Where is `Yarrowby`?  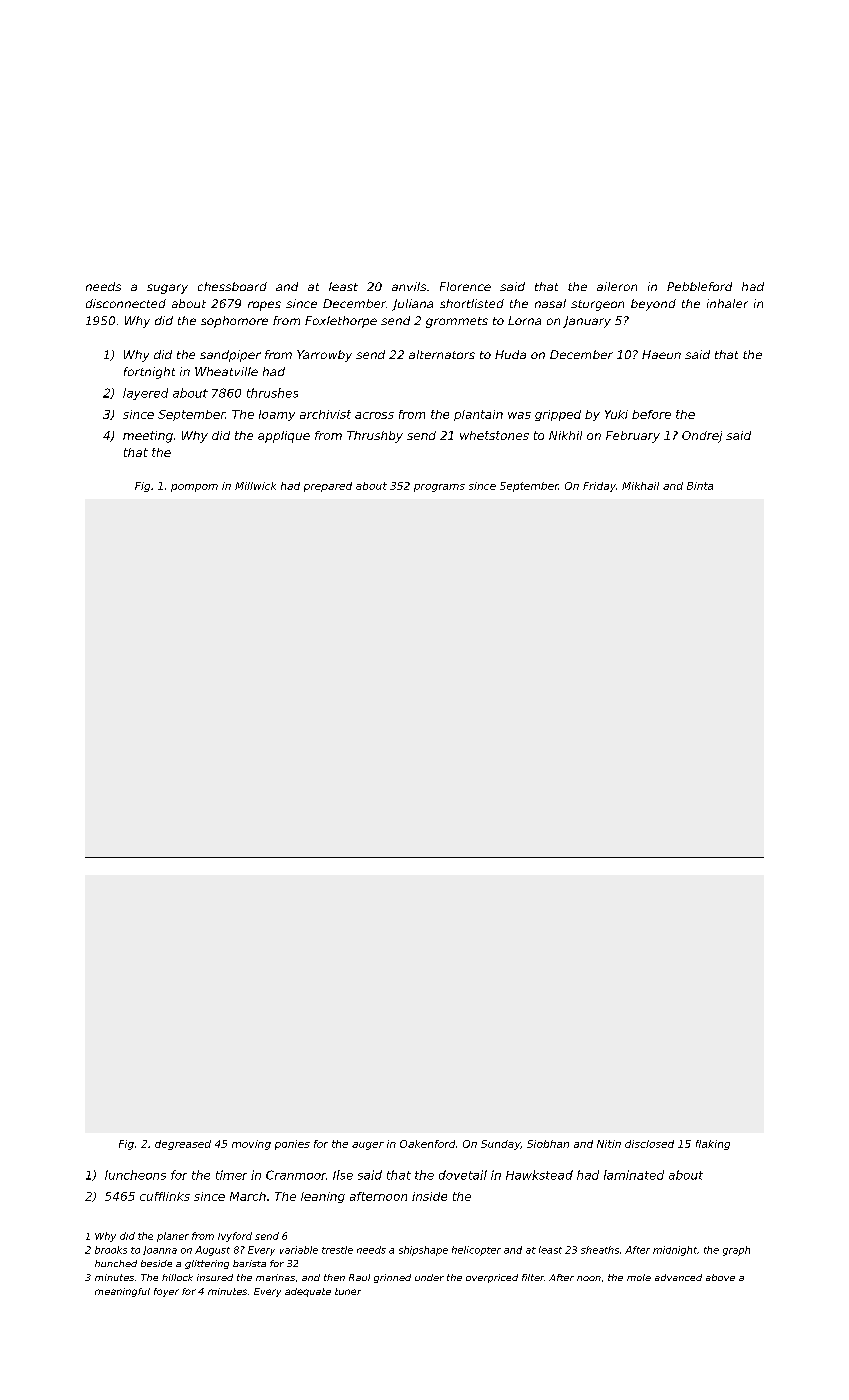
Yarrowby is located at coordinates (324, 356).
